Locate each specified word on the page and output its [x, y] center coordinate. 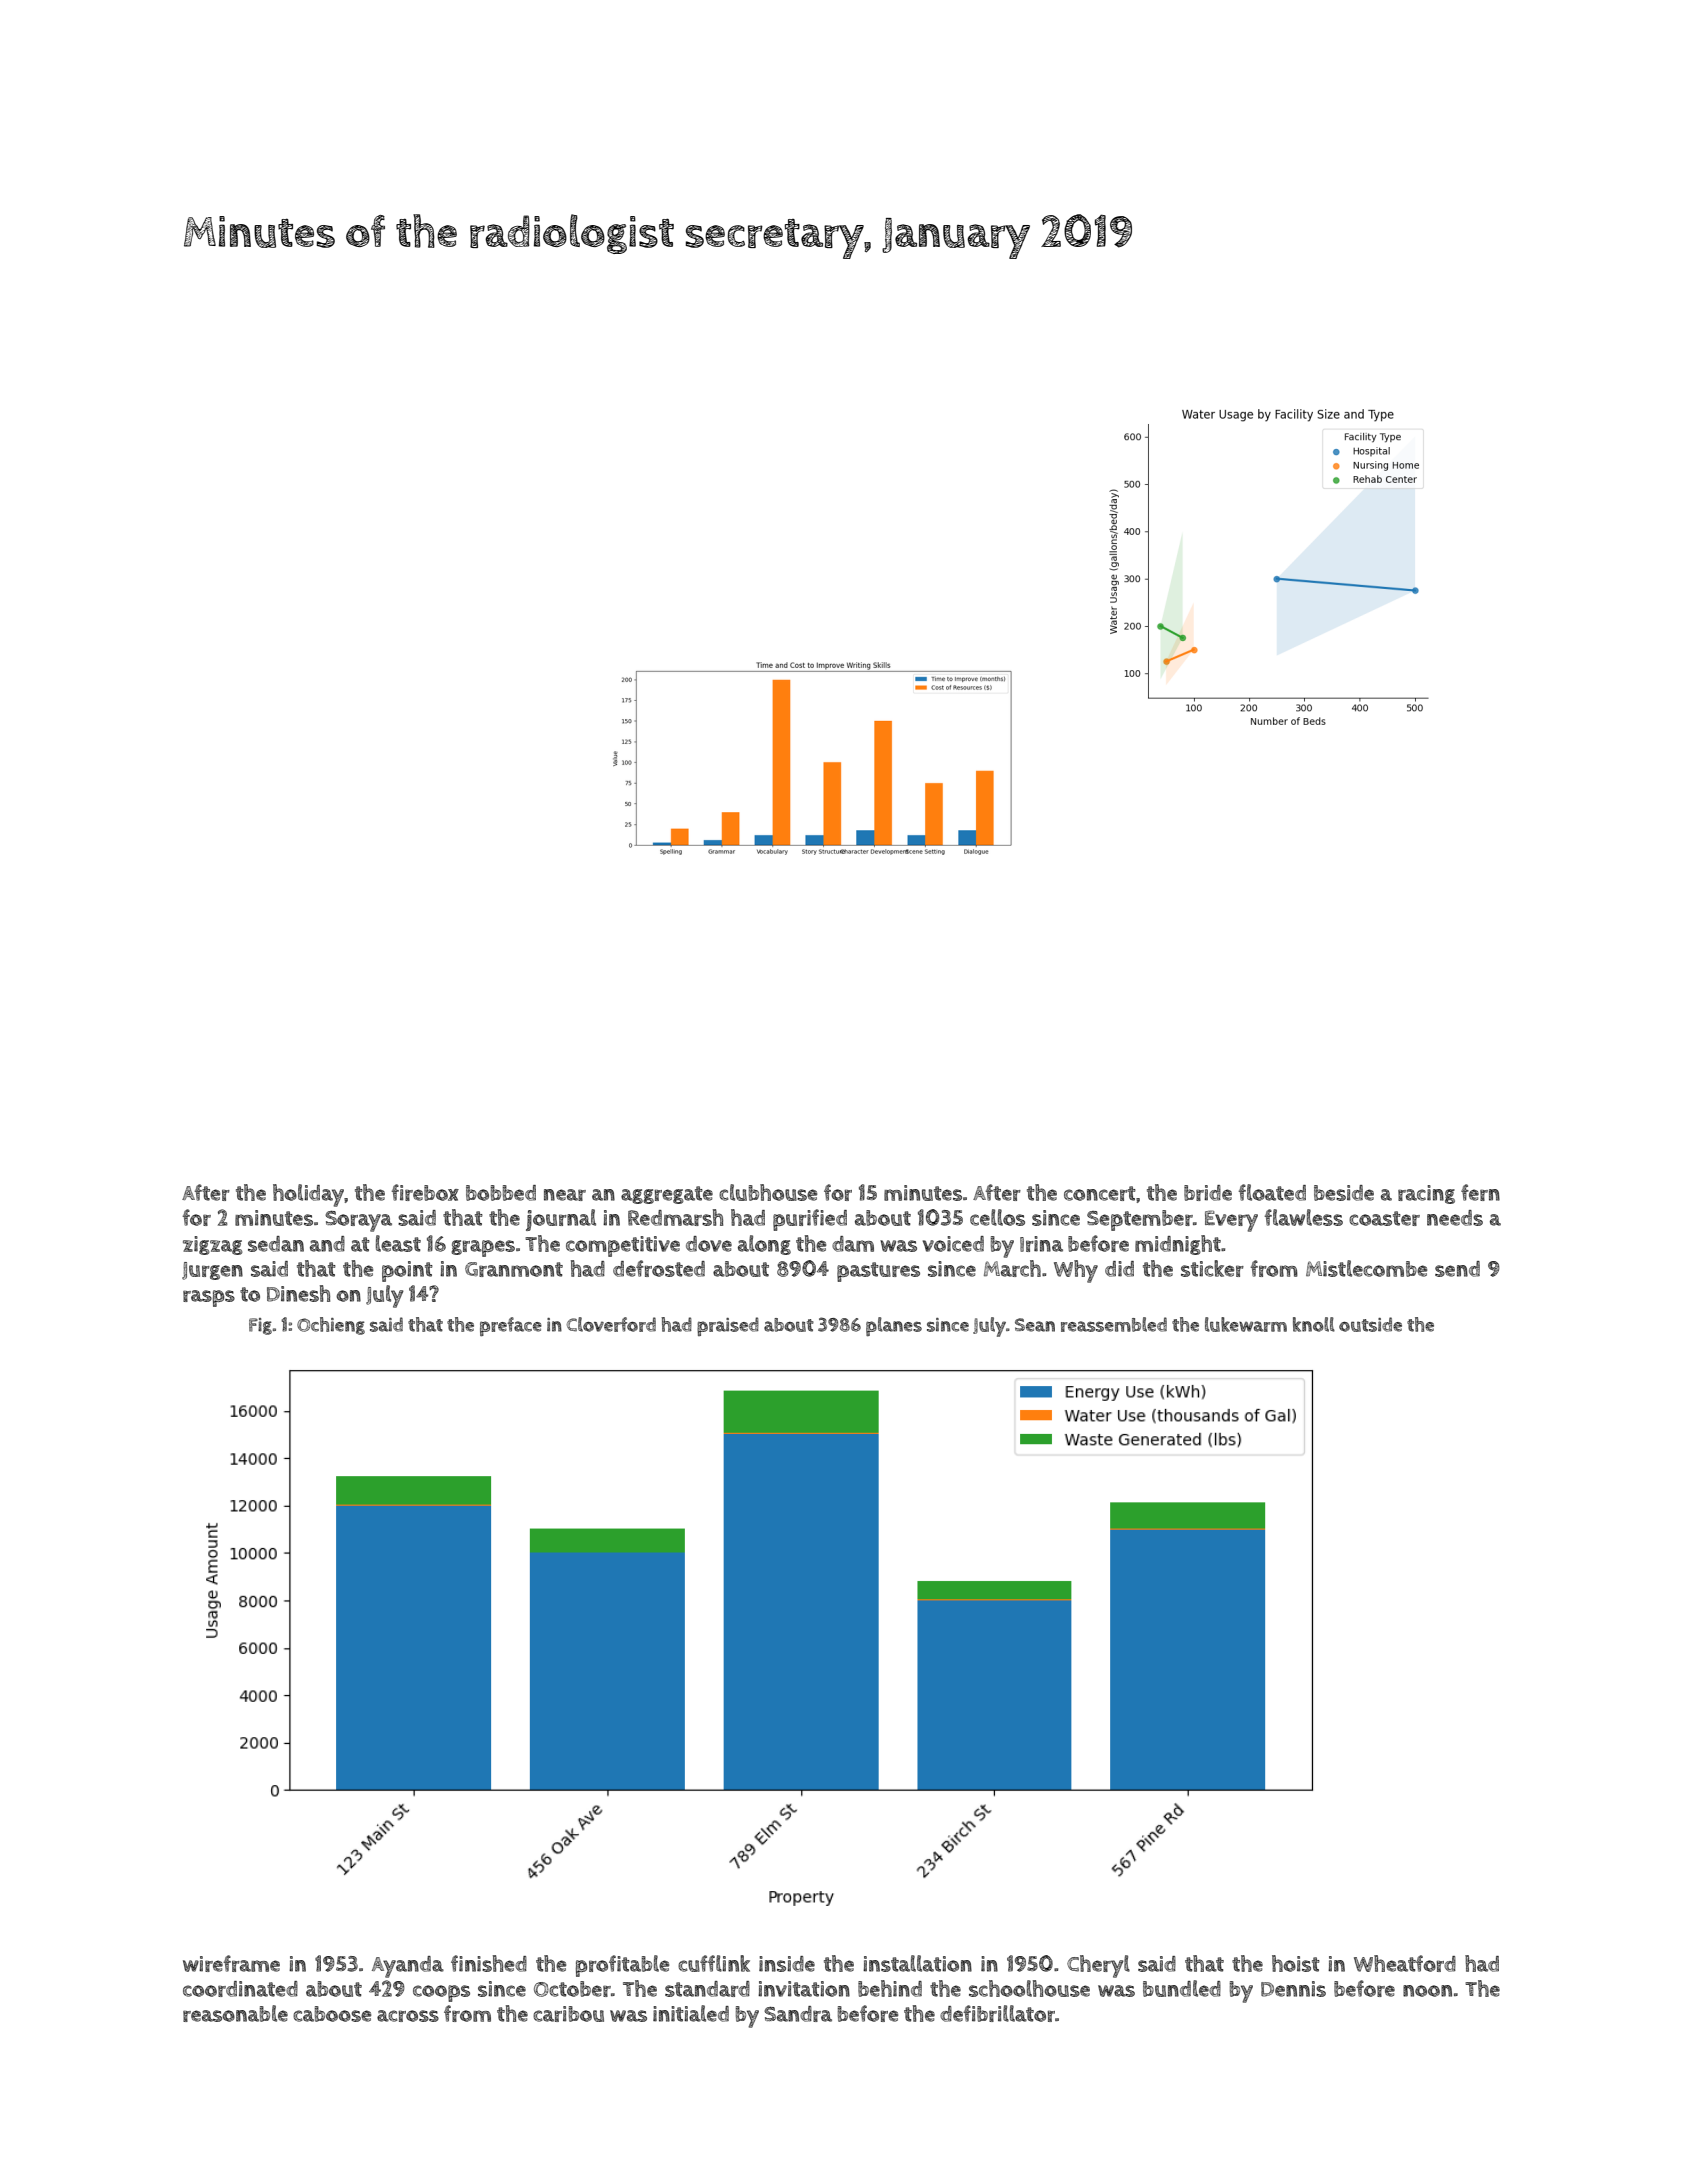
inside [787, 1964]
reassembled [1114, 1324]
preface [511, 1326]
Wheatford [1405, 1963]
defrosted [659, 1268]
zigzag [213, 1245]
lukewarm [1246, 1324]
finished [489, 1963]
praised [728, 1326]
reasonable [235, 2013]
